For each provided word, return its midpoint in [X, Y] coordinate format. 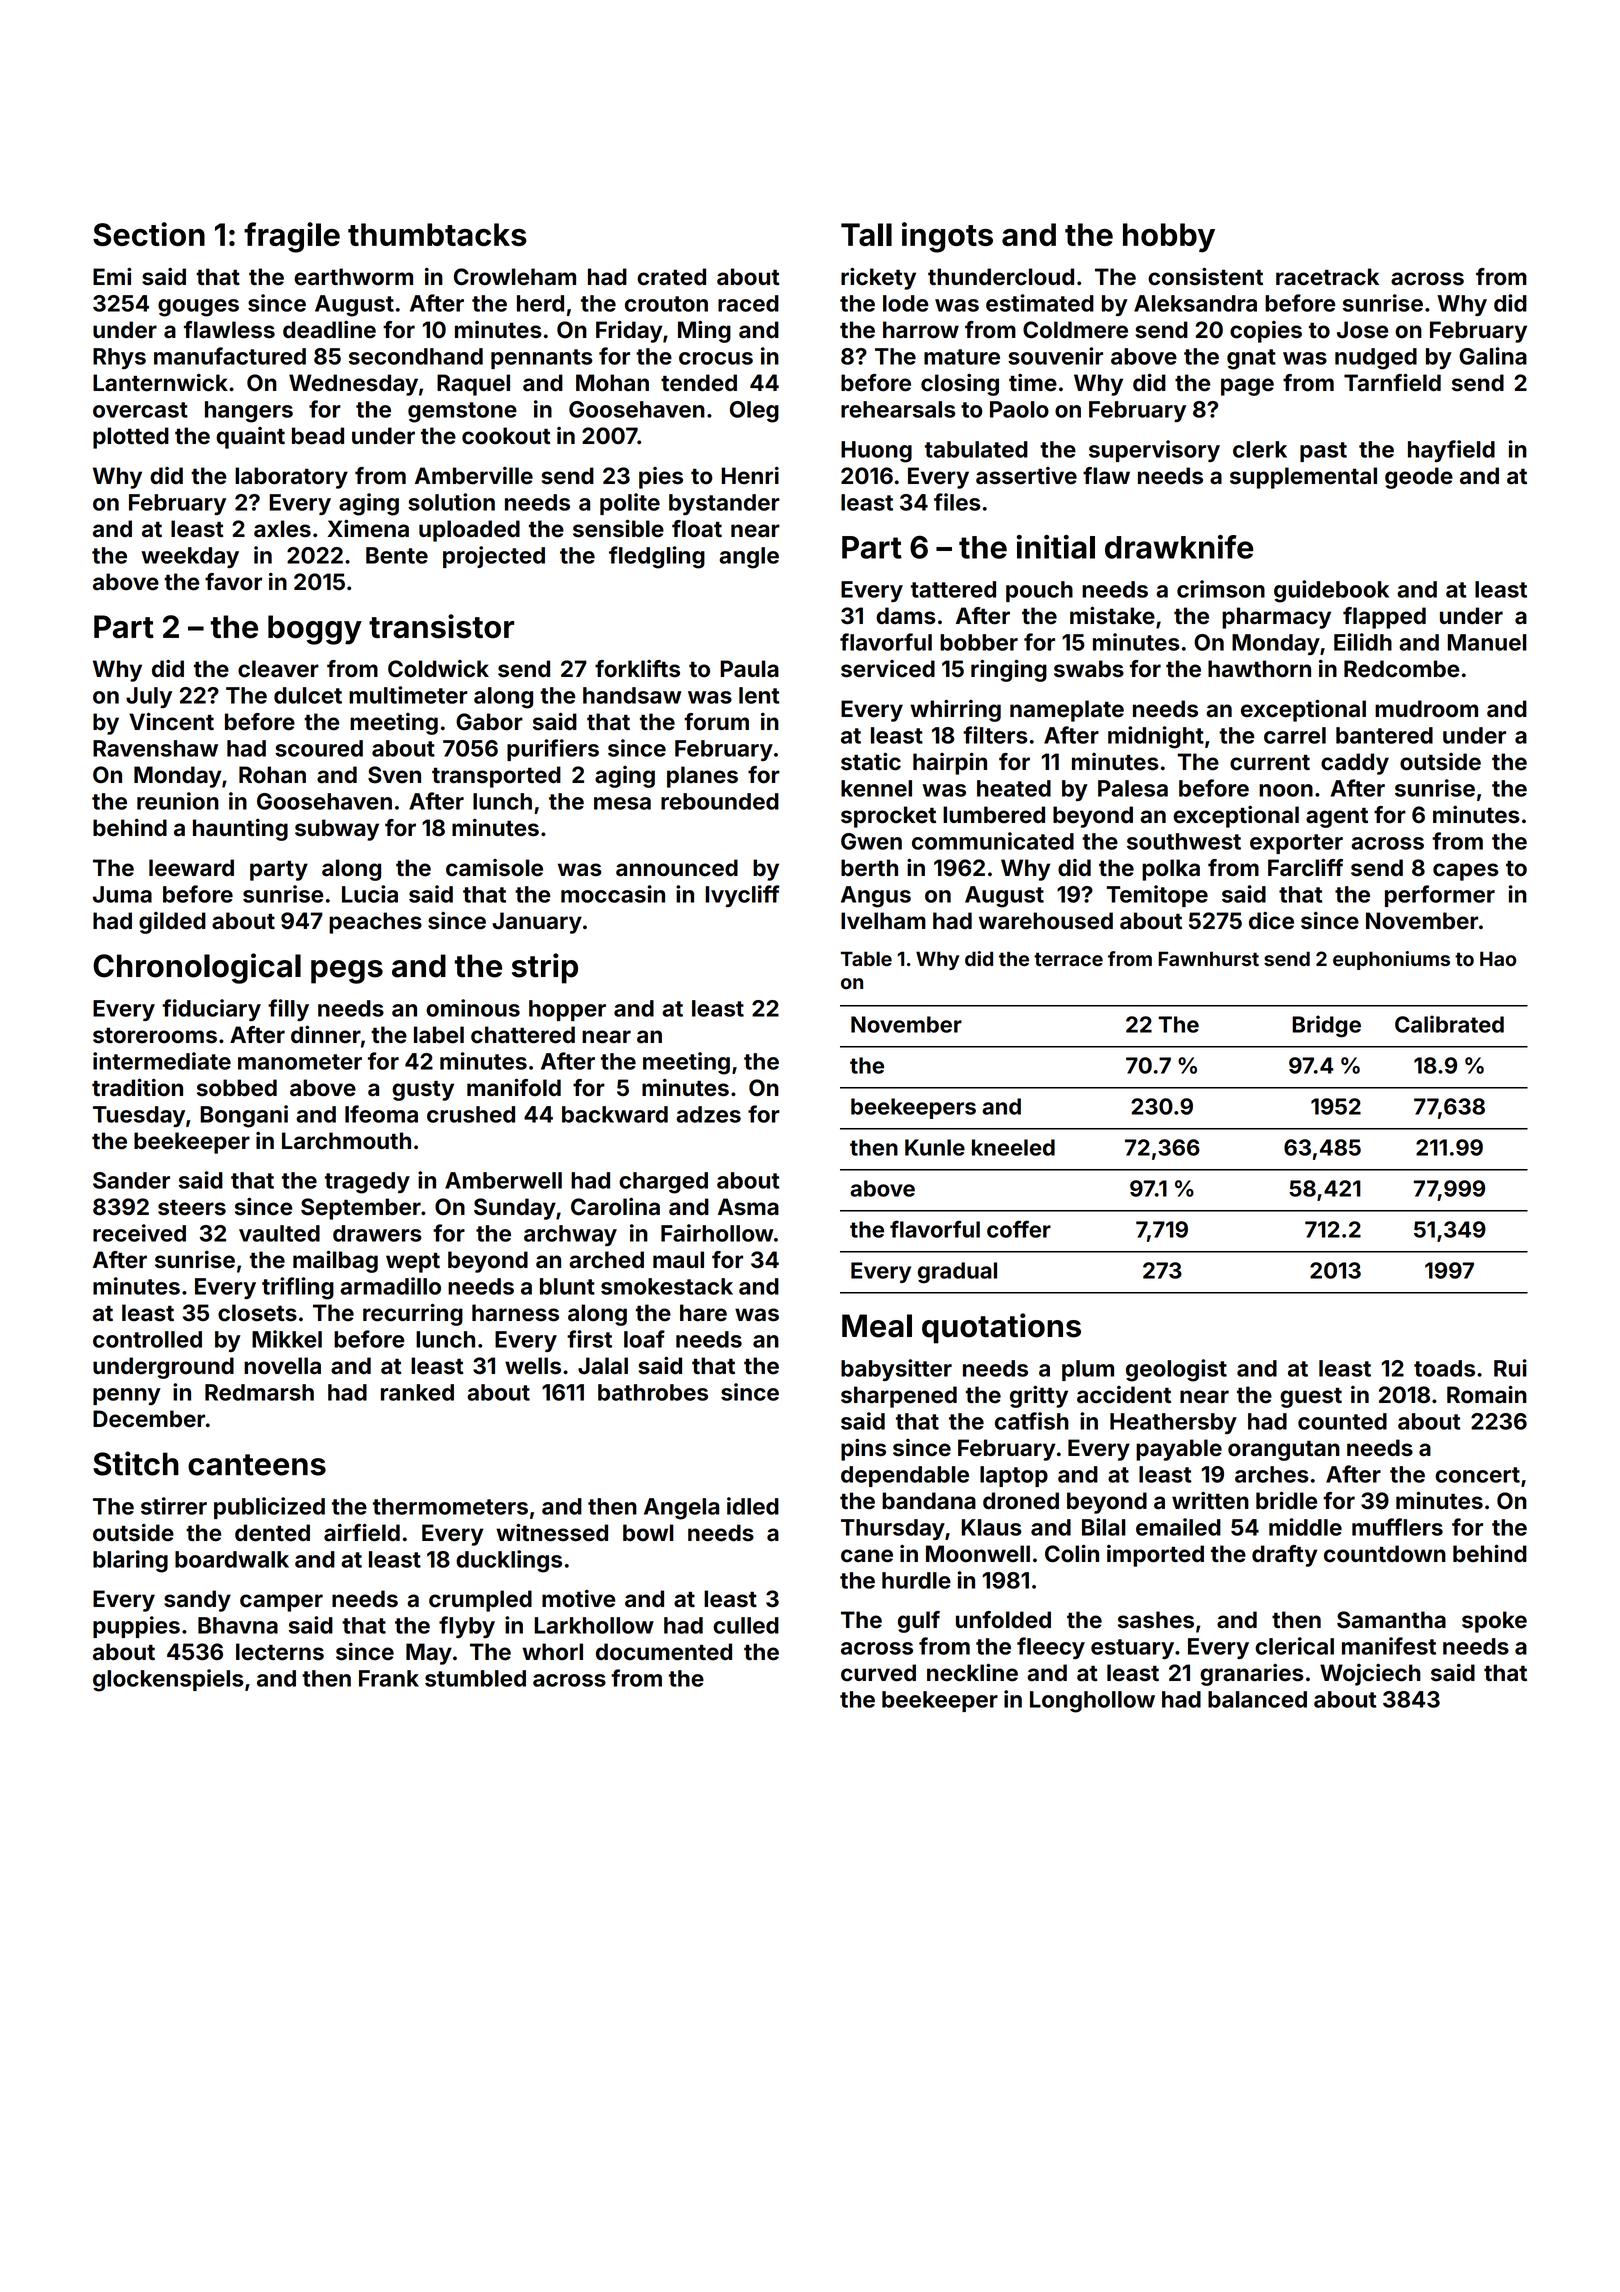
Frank [389, 1678]
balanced [1257, 1699]
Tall [866, 234]
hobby [1169, 238]
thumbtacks [437, 234]
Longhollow [1092, 1702]
